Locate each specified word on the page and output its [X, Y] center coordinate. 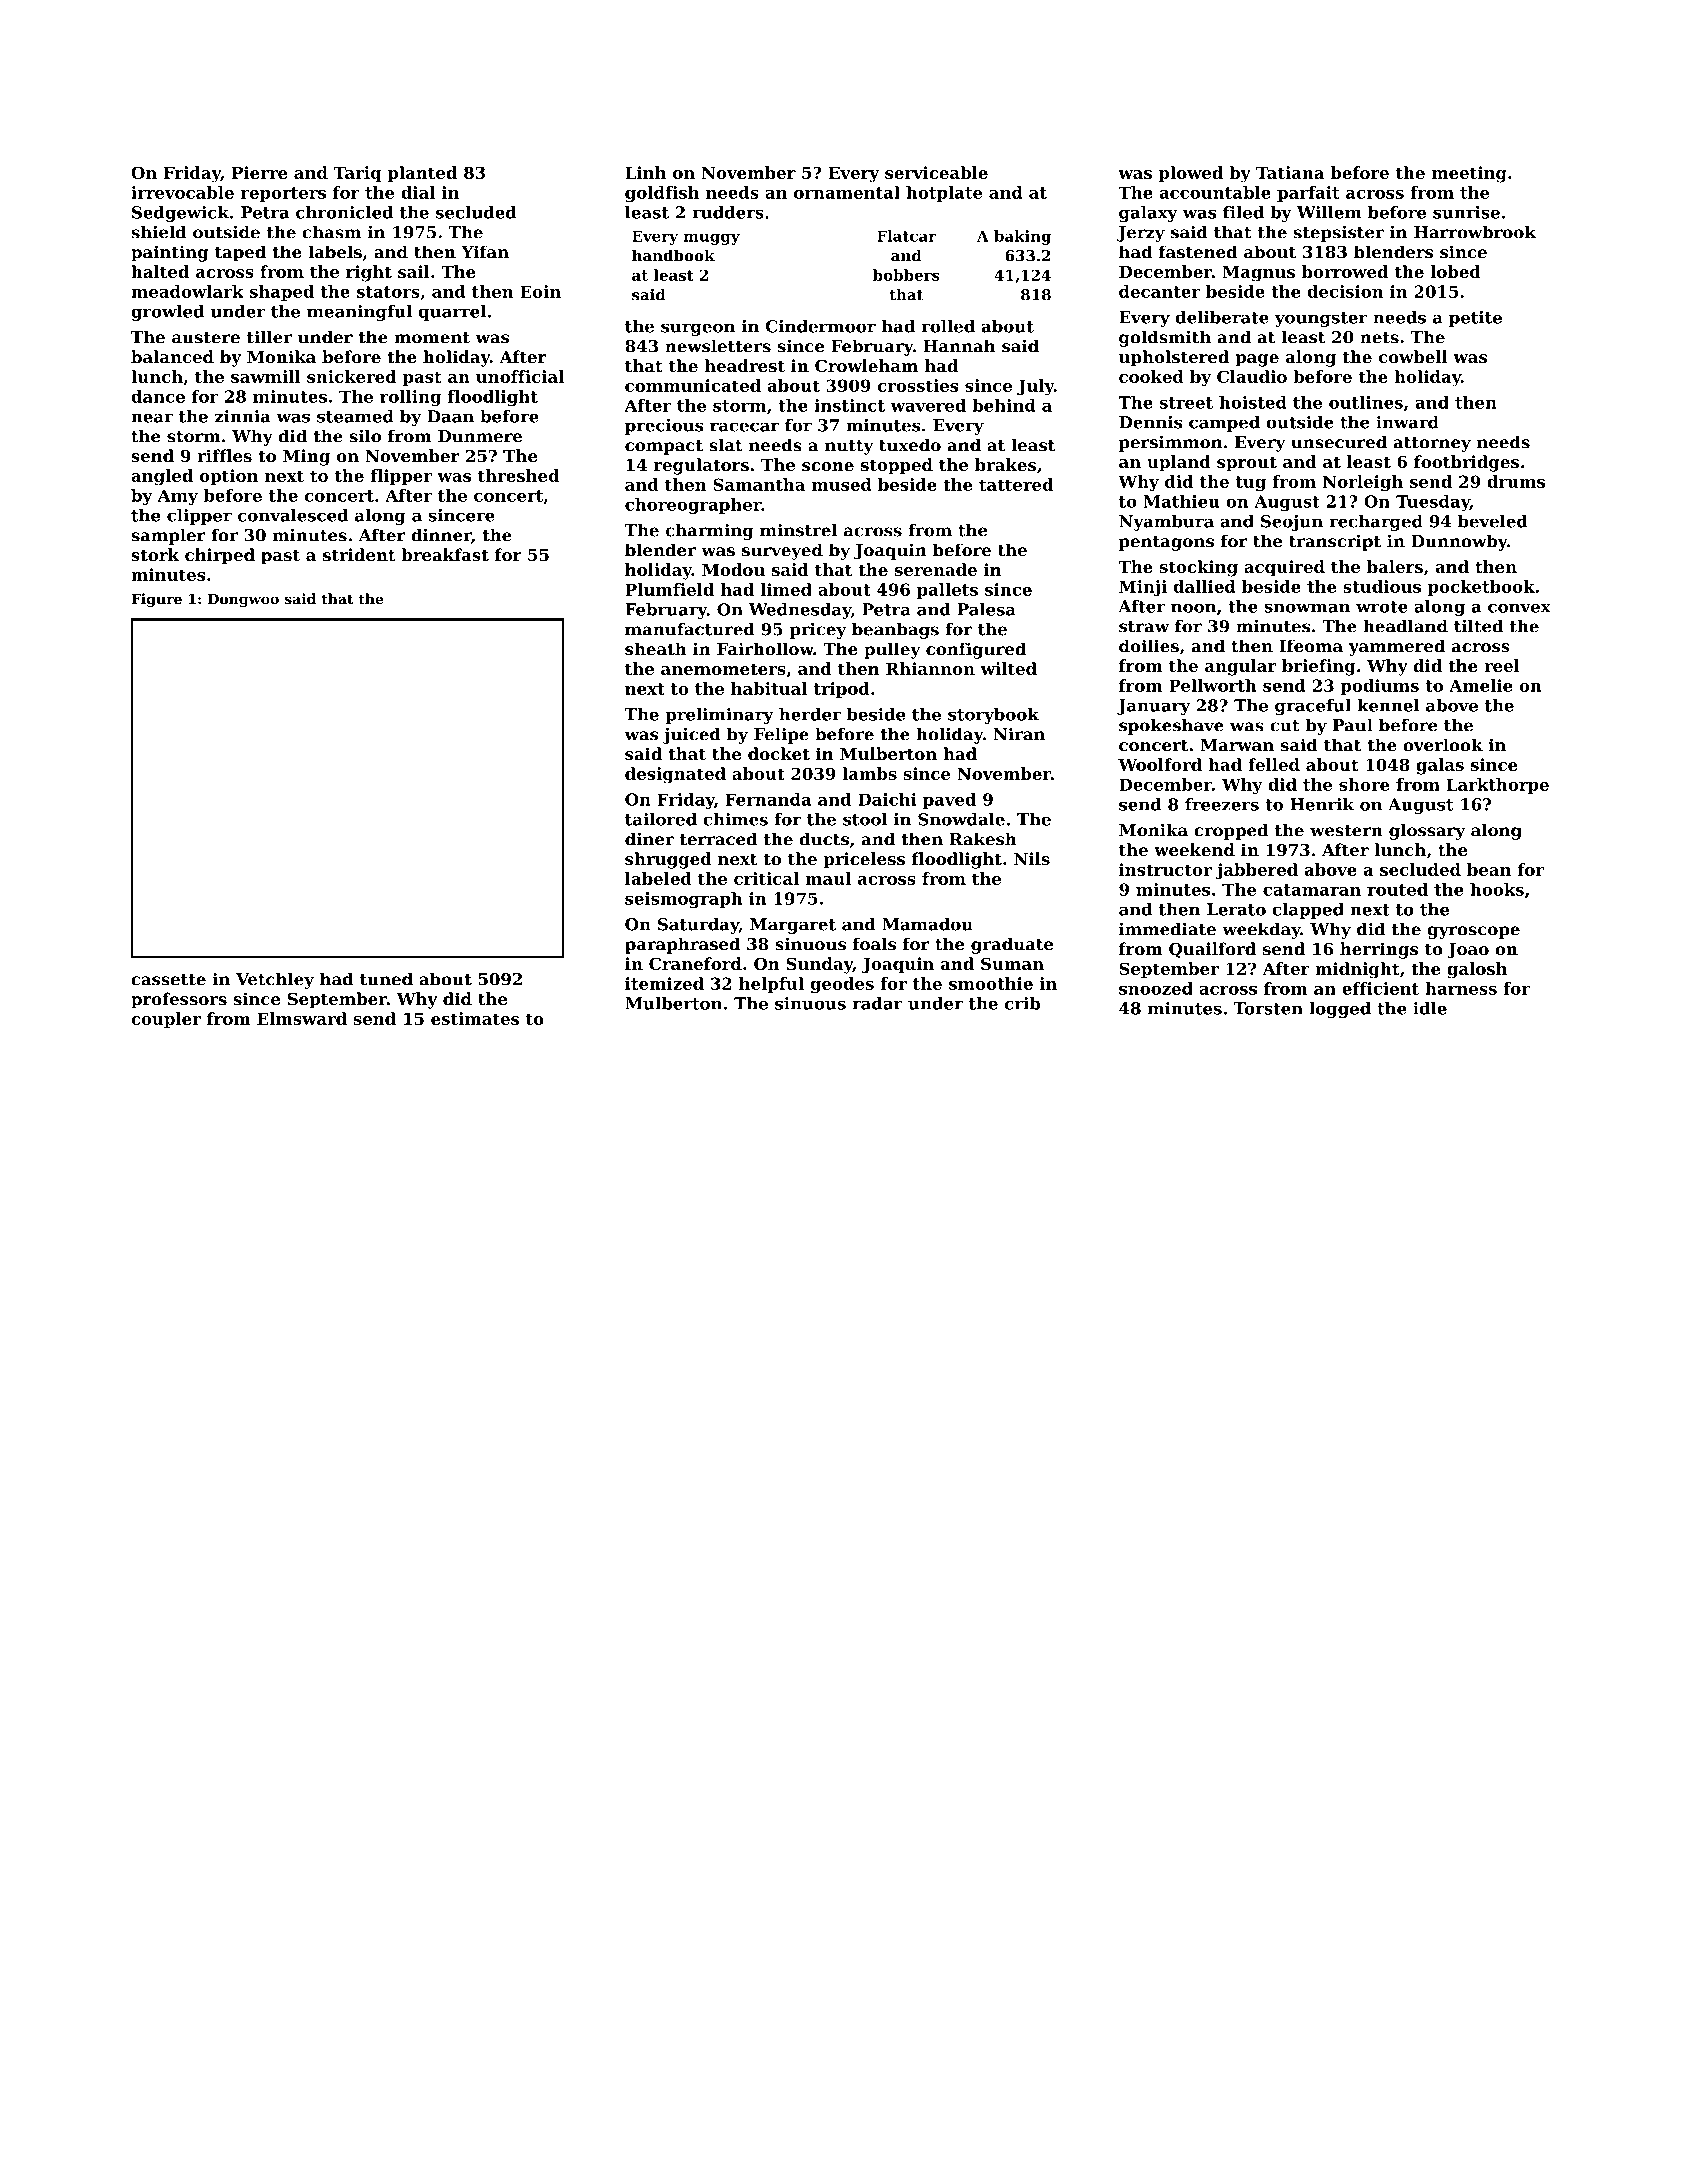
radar [877, 1003]
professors [179, 1000]
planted [422, 174]
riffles [224, 455]
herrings [1379, 950]
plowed [1191, 174]
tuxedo [910, 445]
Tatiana [1290, 172]
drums [1516, 481]
